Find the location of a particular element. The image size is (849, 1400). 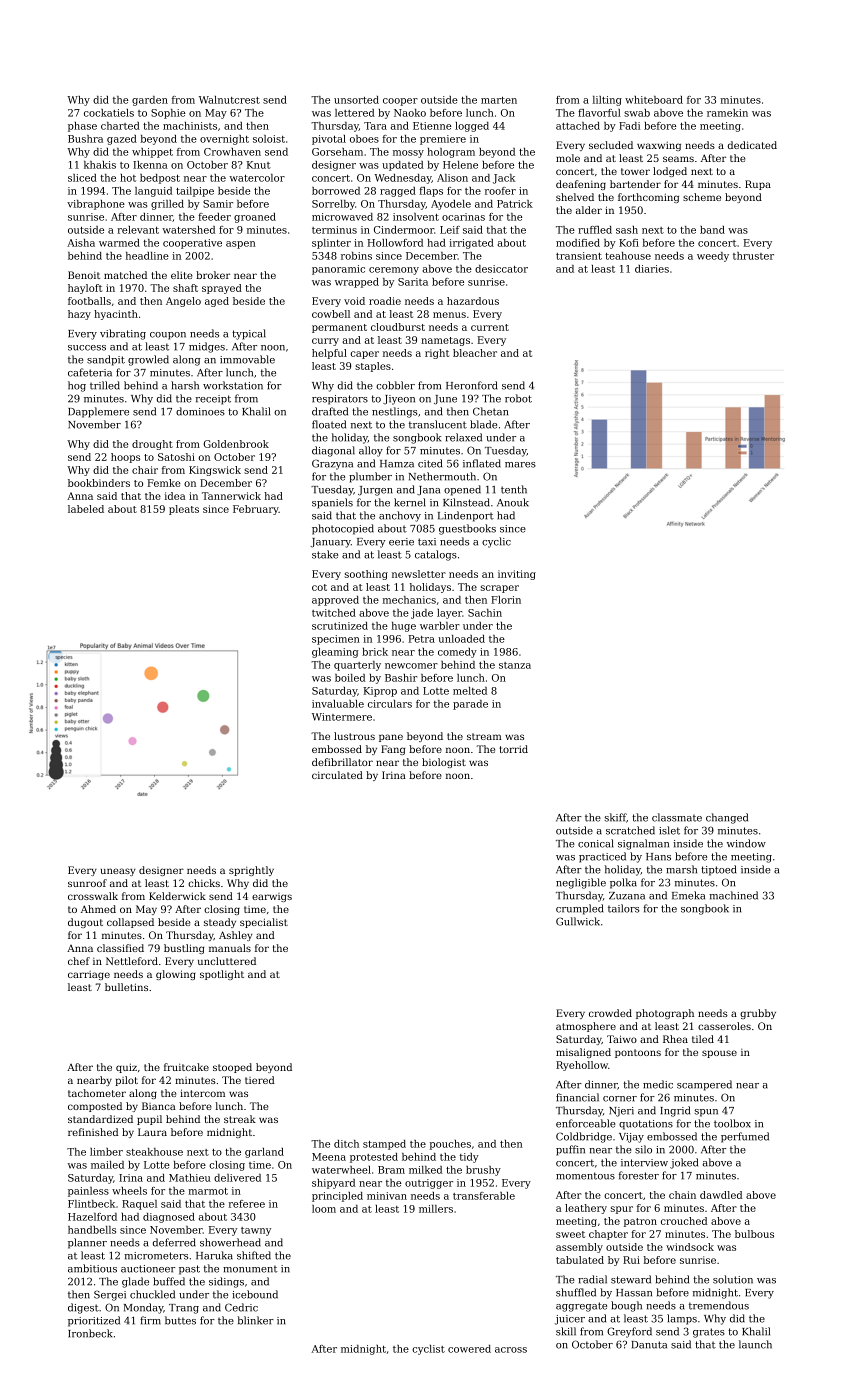

Ironbeck is located at coordinates (90, 1333).
